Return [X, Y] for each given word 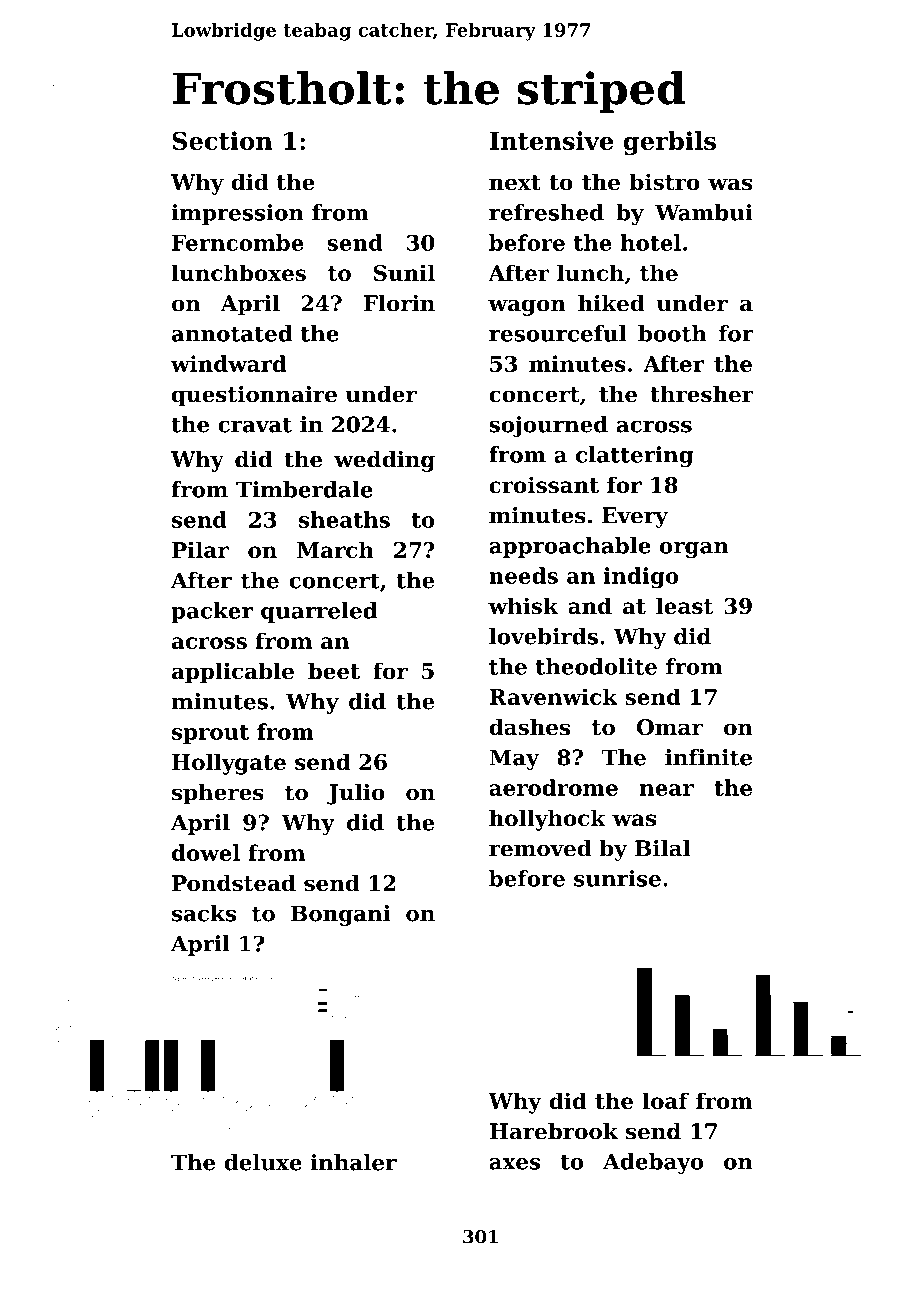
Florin [399, 303]
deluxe [263, 1162]
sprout [210, 734]
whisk [523, 605]
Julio [356, 794]
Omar [670, 727]
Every [635, 517]
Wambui [704, 212]
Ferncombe [238, 242]
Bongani [341, 915]
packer [212, 612]
